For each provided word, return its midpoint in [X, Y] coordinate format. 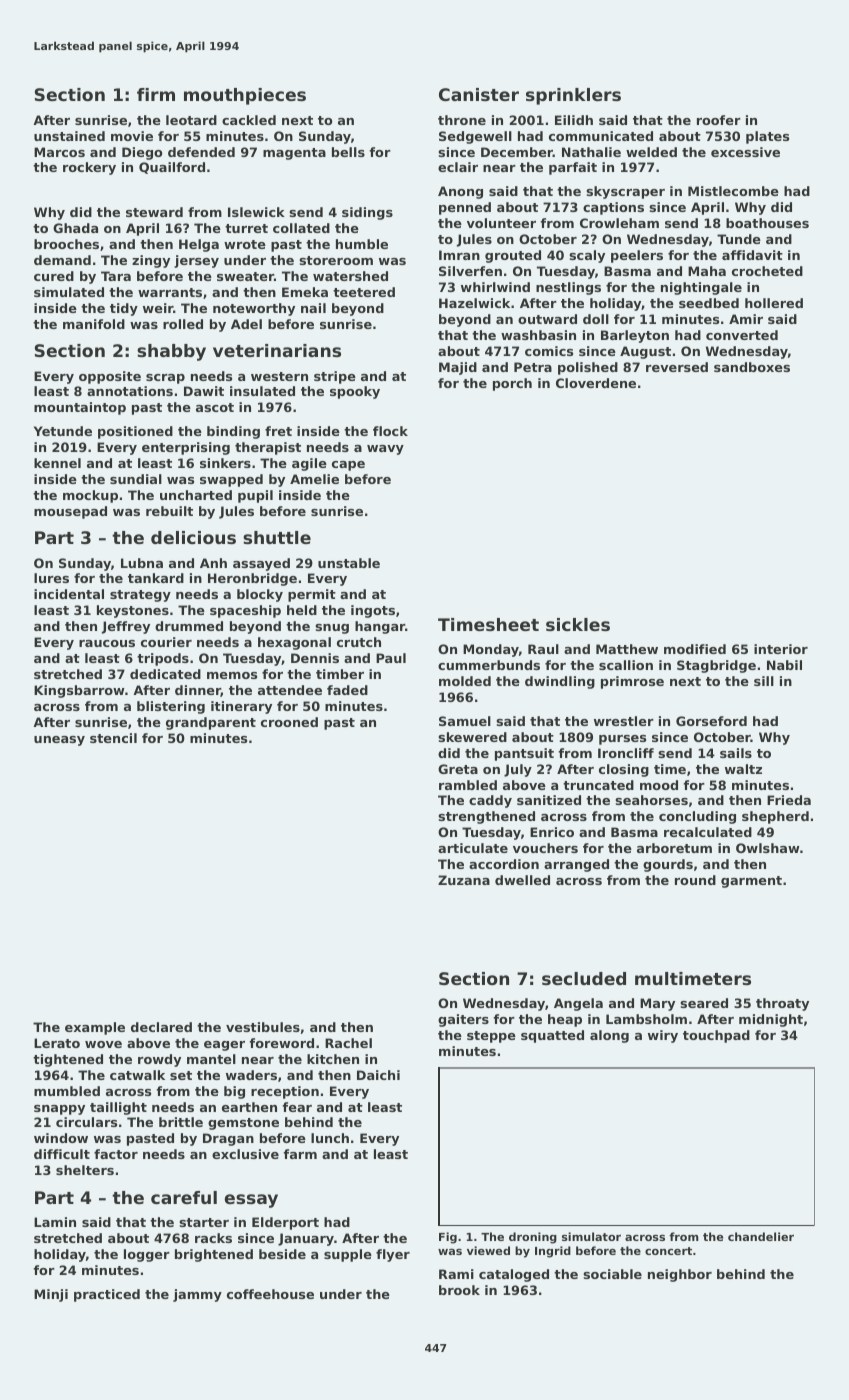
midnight [771, 1020]
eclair [458, 167]
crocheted [767, 271]
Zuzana [464, 880]
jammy [197, 1295]
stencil [113, 738]
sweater [245, 276]
